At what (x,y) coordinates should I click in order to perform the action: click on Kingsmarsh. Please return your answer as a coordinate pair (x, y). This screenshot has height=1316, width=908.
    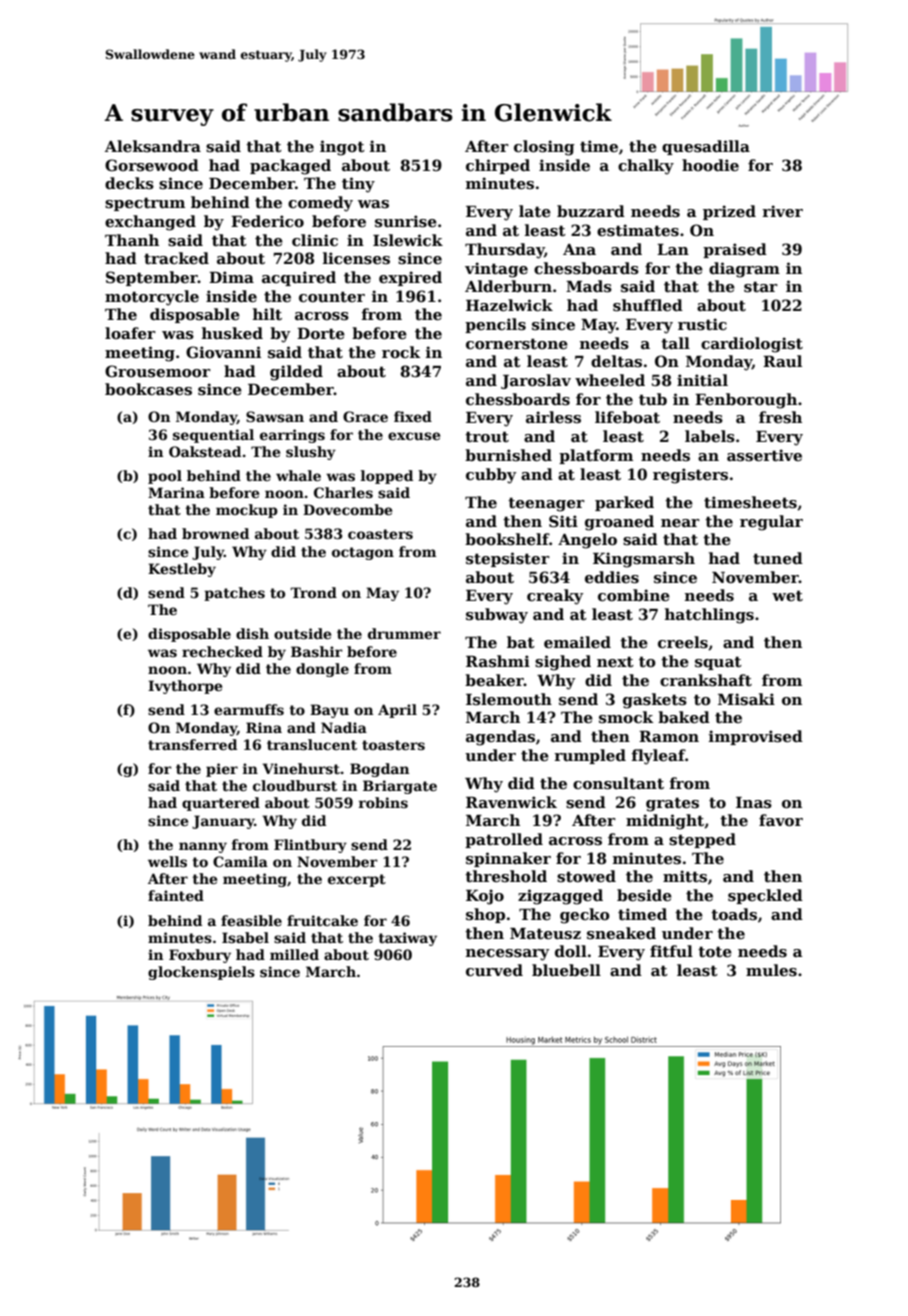
    Looking at the image, I should click on (644, 560).
